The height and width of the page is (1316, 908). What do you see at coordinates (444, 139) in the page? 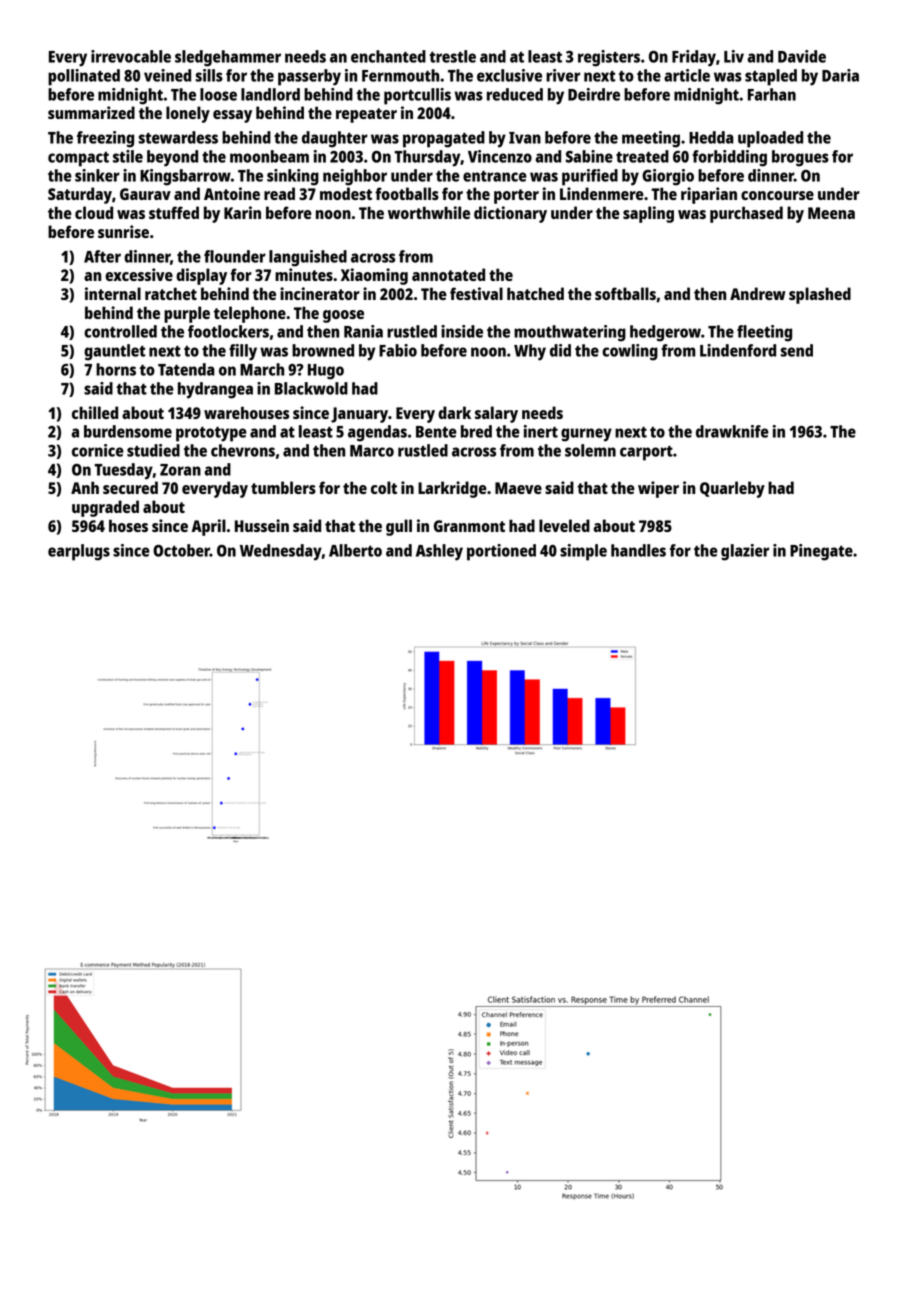
I see `propagated` at bounding box center [444, 139].
